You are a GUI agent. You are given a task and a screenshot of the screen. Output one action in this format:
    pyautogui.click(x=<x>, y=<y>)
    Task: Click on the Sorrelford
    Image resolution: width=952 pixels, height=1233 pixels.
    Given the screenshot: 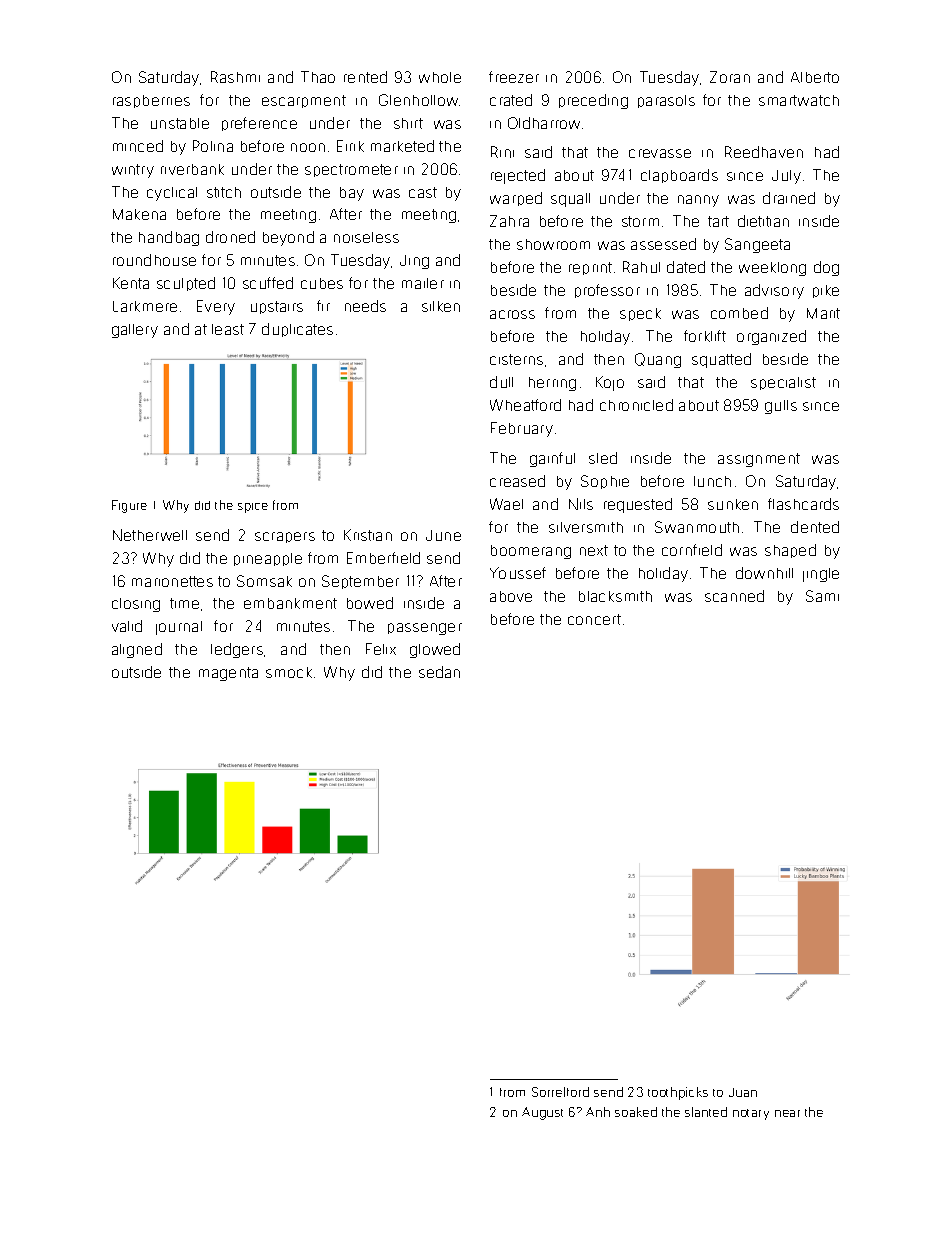 What is the action you would take?
    pyautogui.click(x=560, y=1092)
